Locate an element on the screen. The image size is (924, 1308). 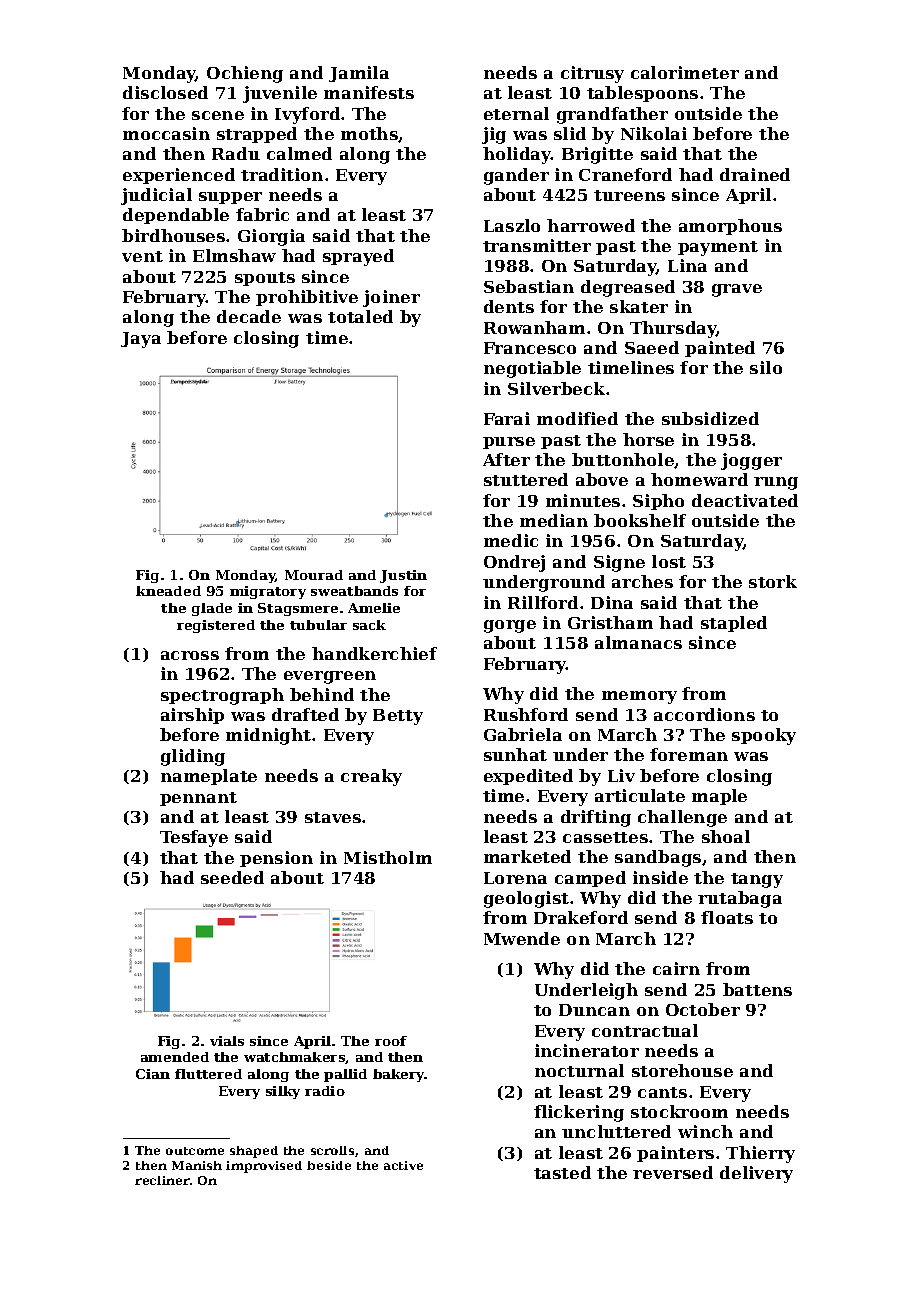
recliner is located at coordinates (162, 1180).
